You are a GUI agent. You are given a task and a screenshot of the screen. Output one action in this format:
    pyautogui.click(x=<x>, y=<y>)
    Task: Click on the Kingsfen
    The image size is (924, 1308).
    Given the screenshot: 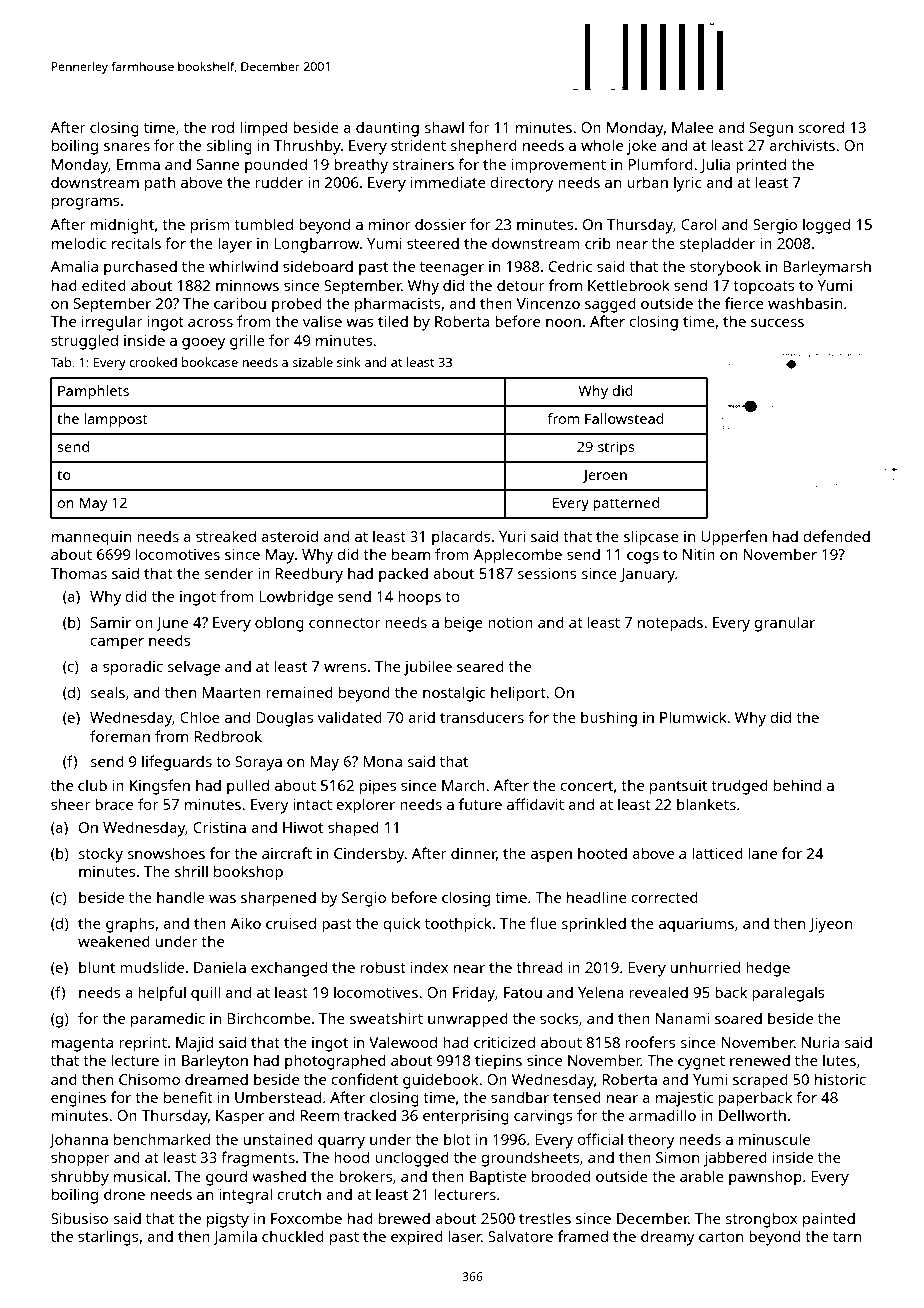 What is the action you would take?
    pyautogui.click(x=160, y=787)
